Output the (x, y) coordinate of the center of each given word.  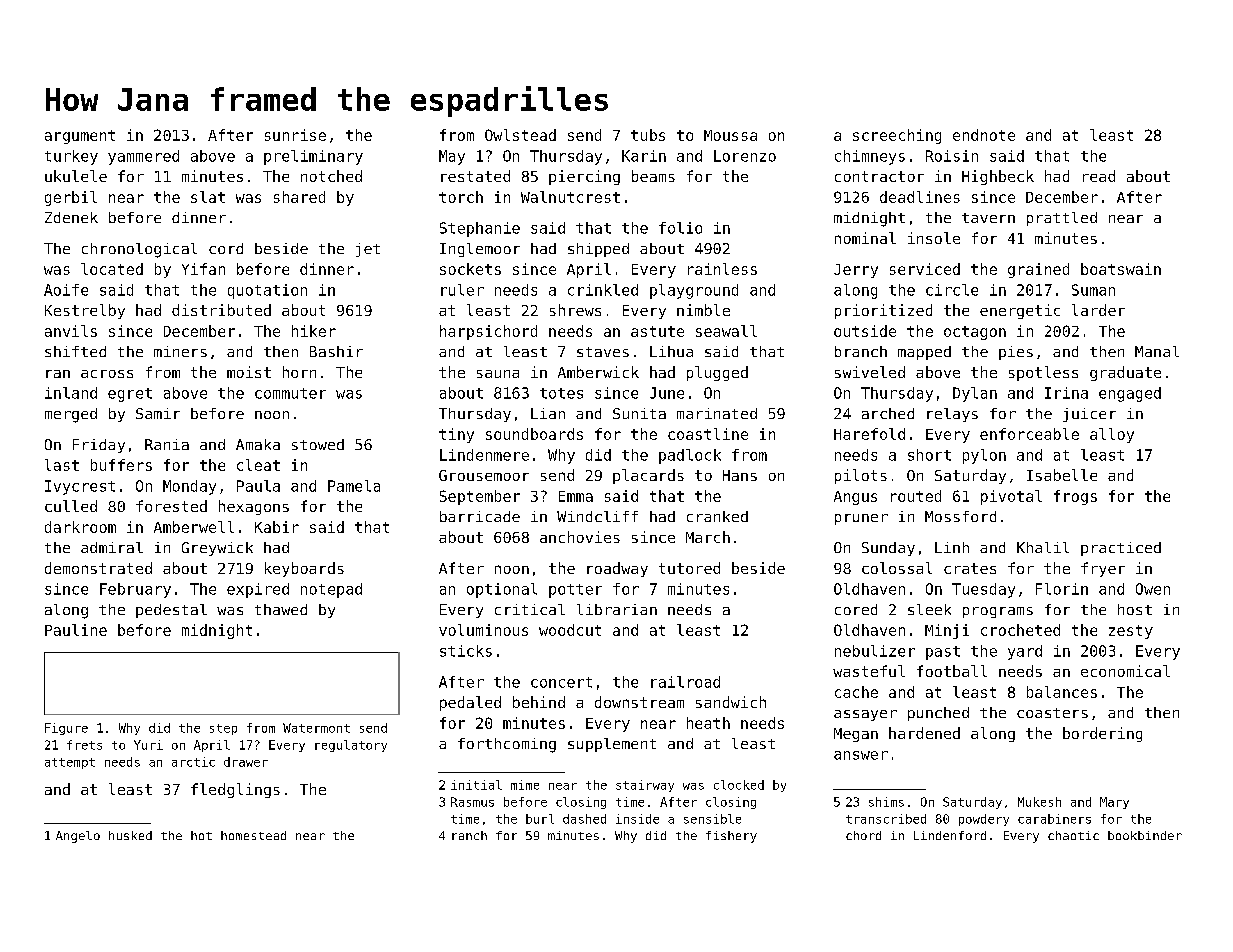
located (112, 269)
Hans (740, 475)
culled (71, 506)
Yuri (148, 745)
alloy (1112, 435)
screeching (897, 136)
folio (680, 228)
